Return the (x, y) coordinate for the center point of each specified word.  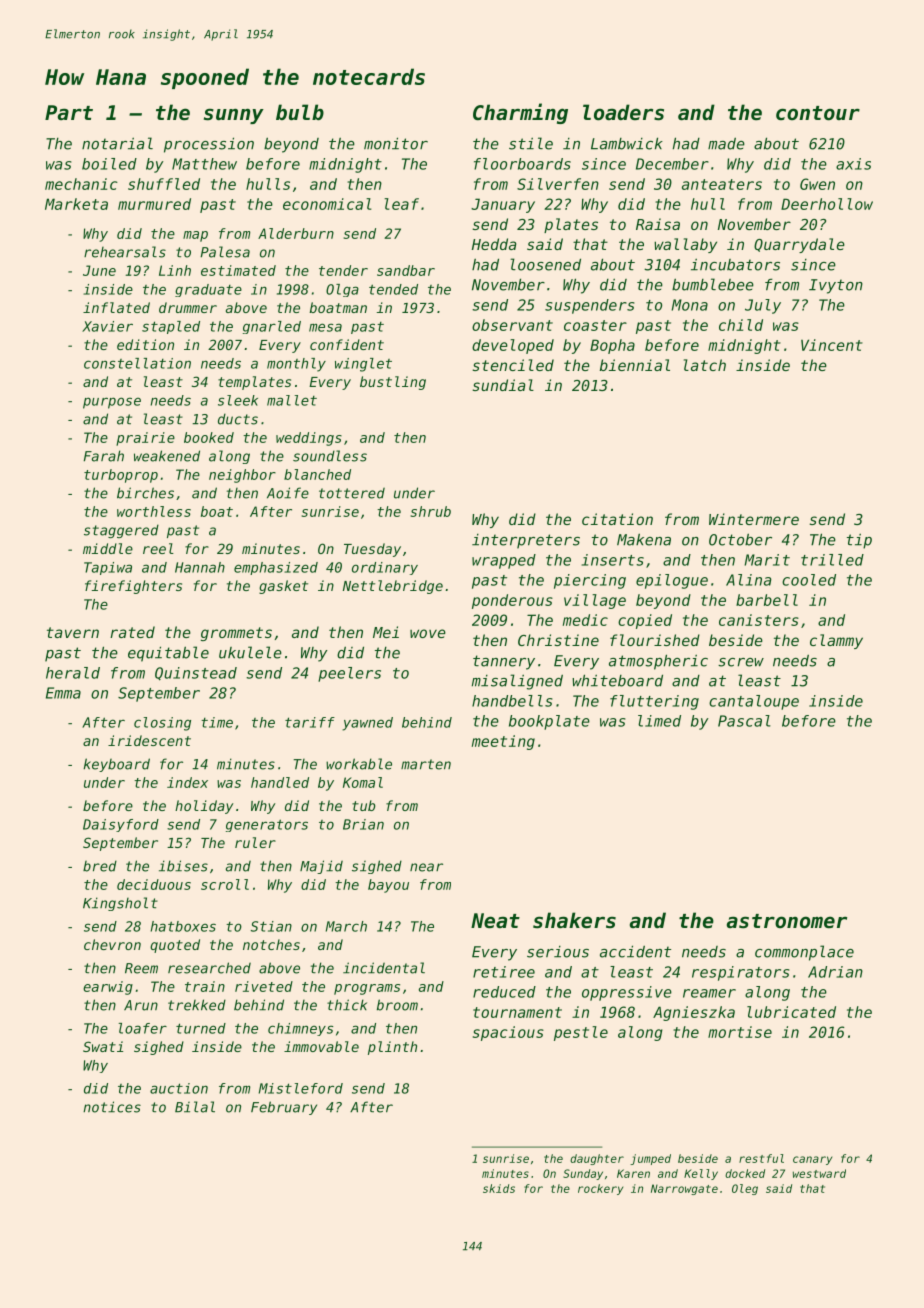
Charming (520, 113)
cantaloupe (754, 702)
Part (69, 112)
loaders (623, 112)
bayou (388, 886)
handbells (512, 701)
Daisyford (121, 825)
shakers (574, 920)
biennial (635, 365)
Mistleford (301, 1088)
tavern (73, 632)
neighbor (242, 476)
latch (705, 365)
